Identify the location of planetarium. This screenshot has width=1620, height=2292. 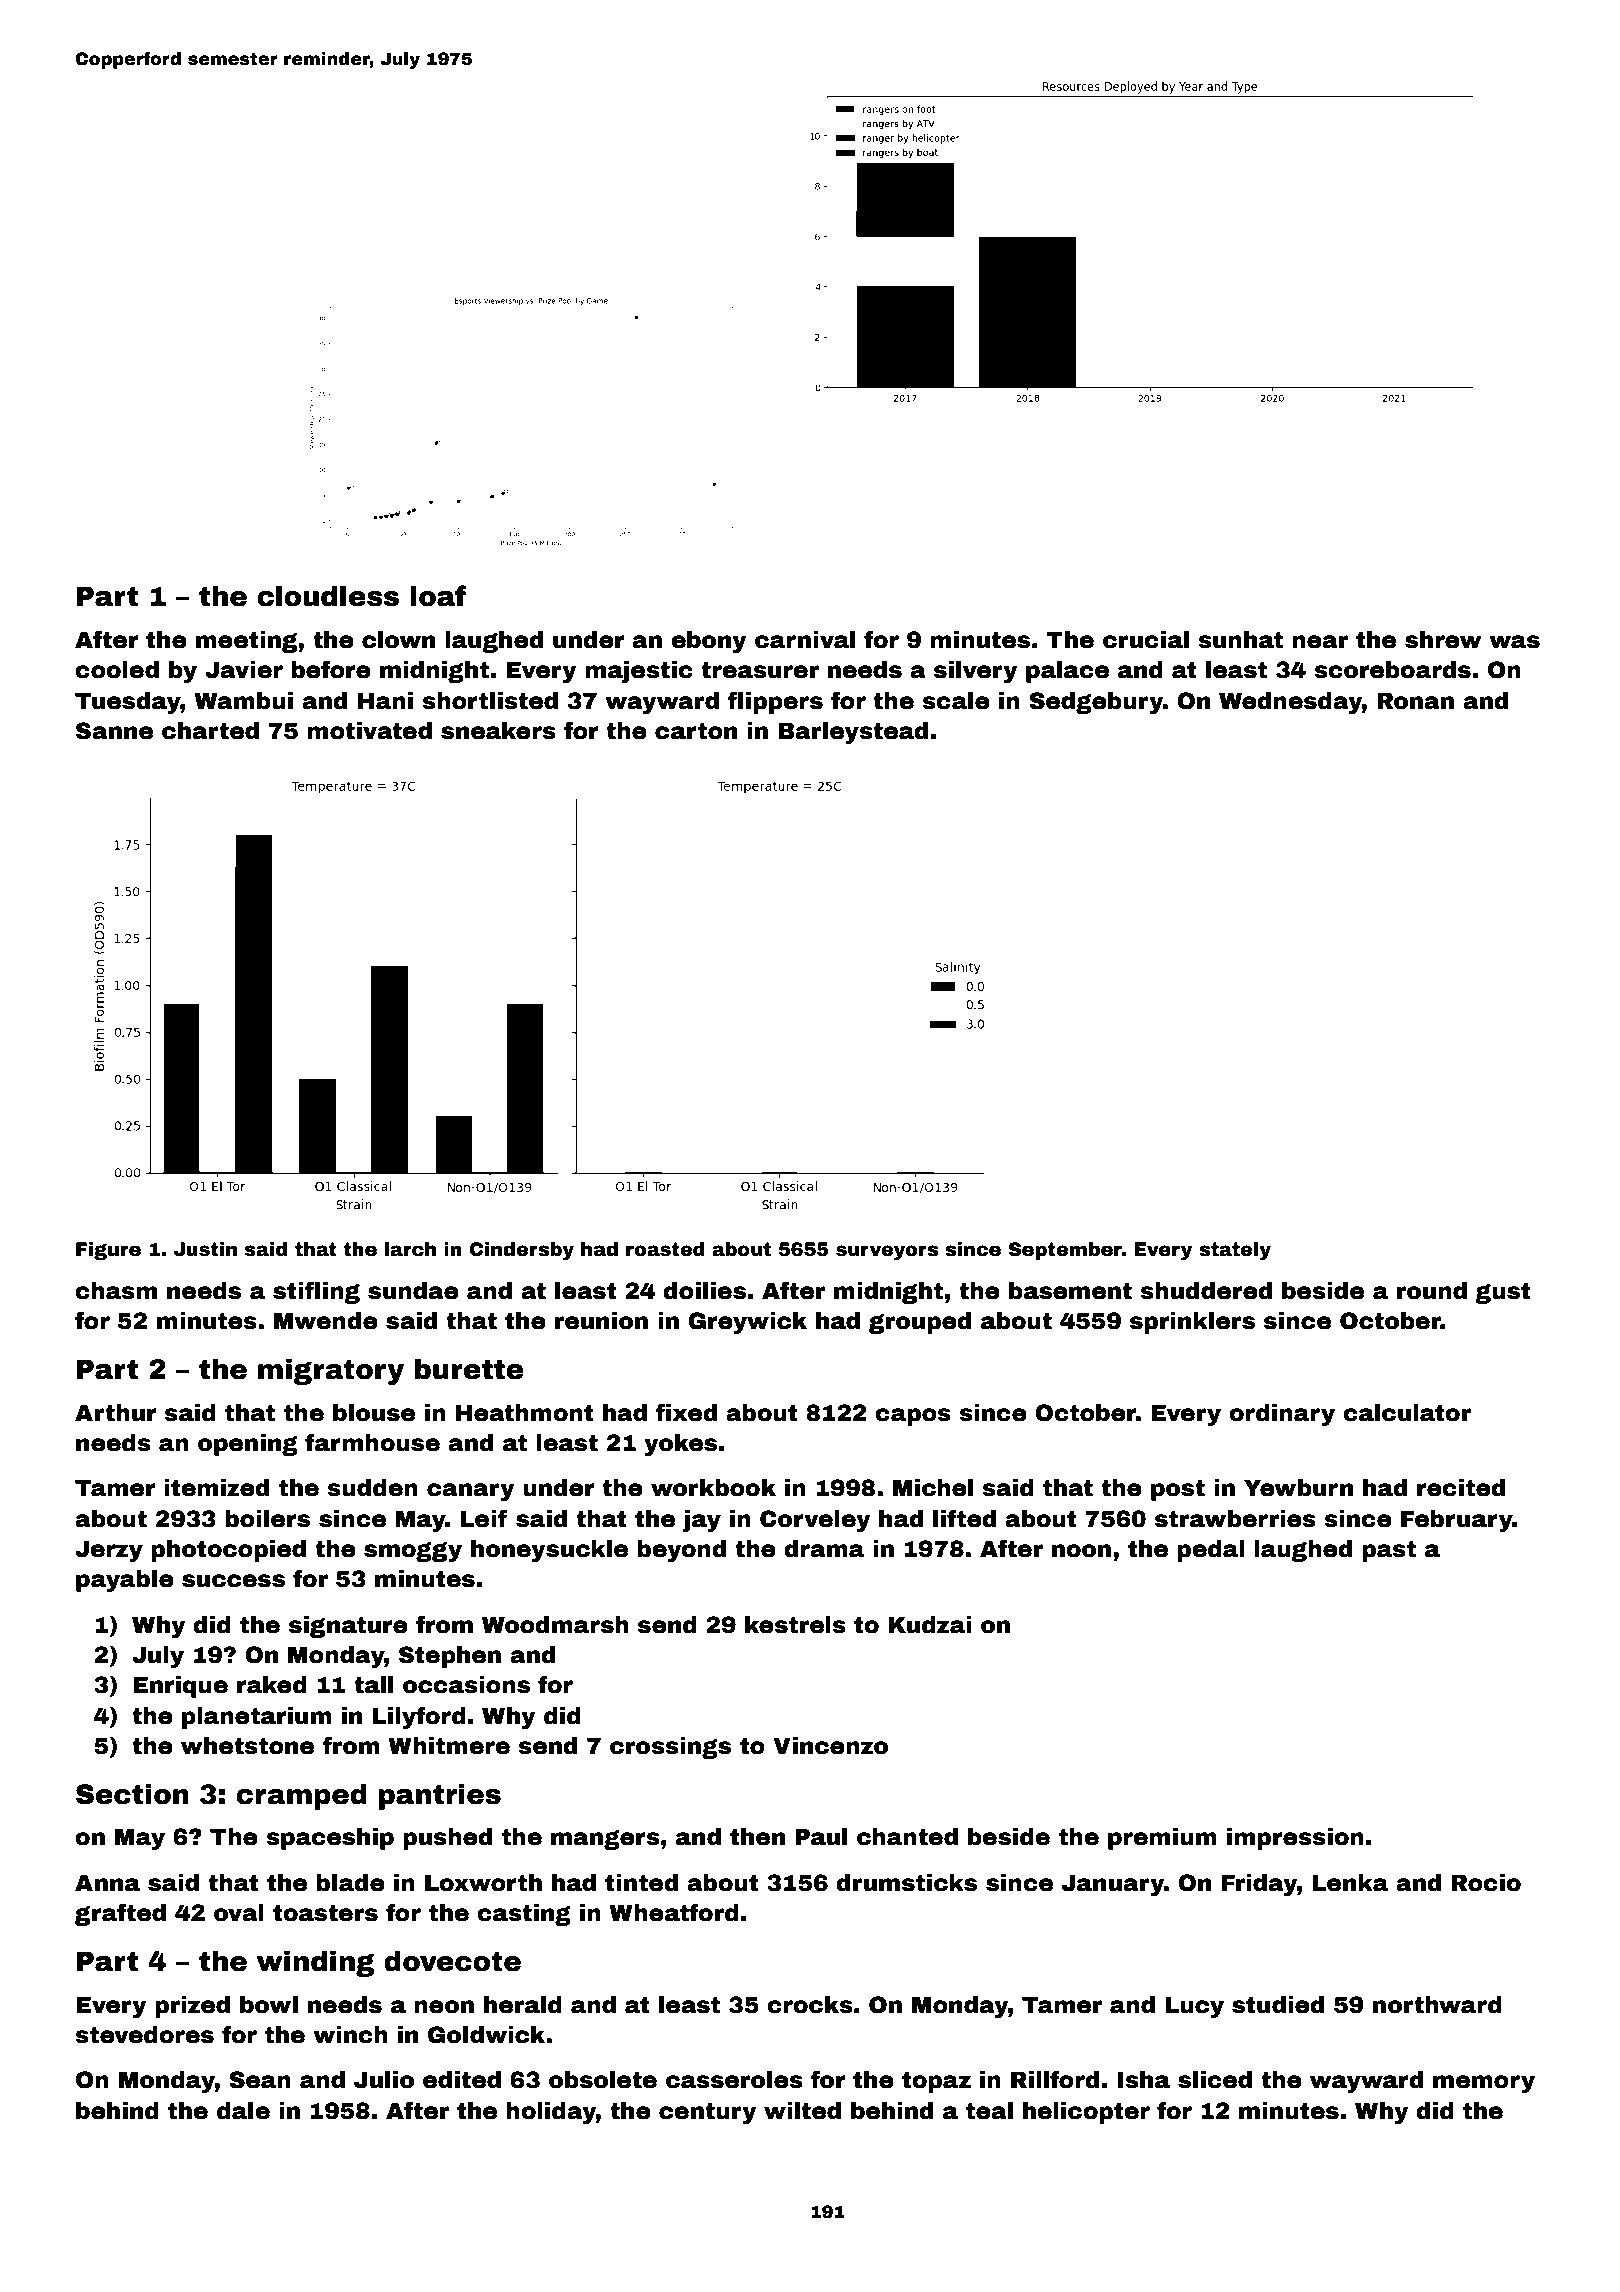
(257, 1718).
